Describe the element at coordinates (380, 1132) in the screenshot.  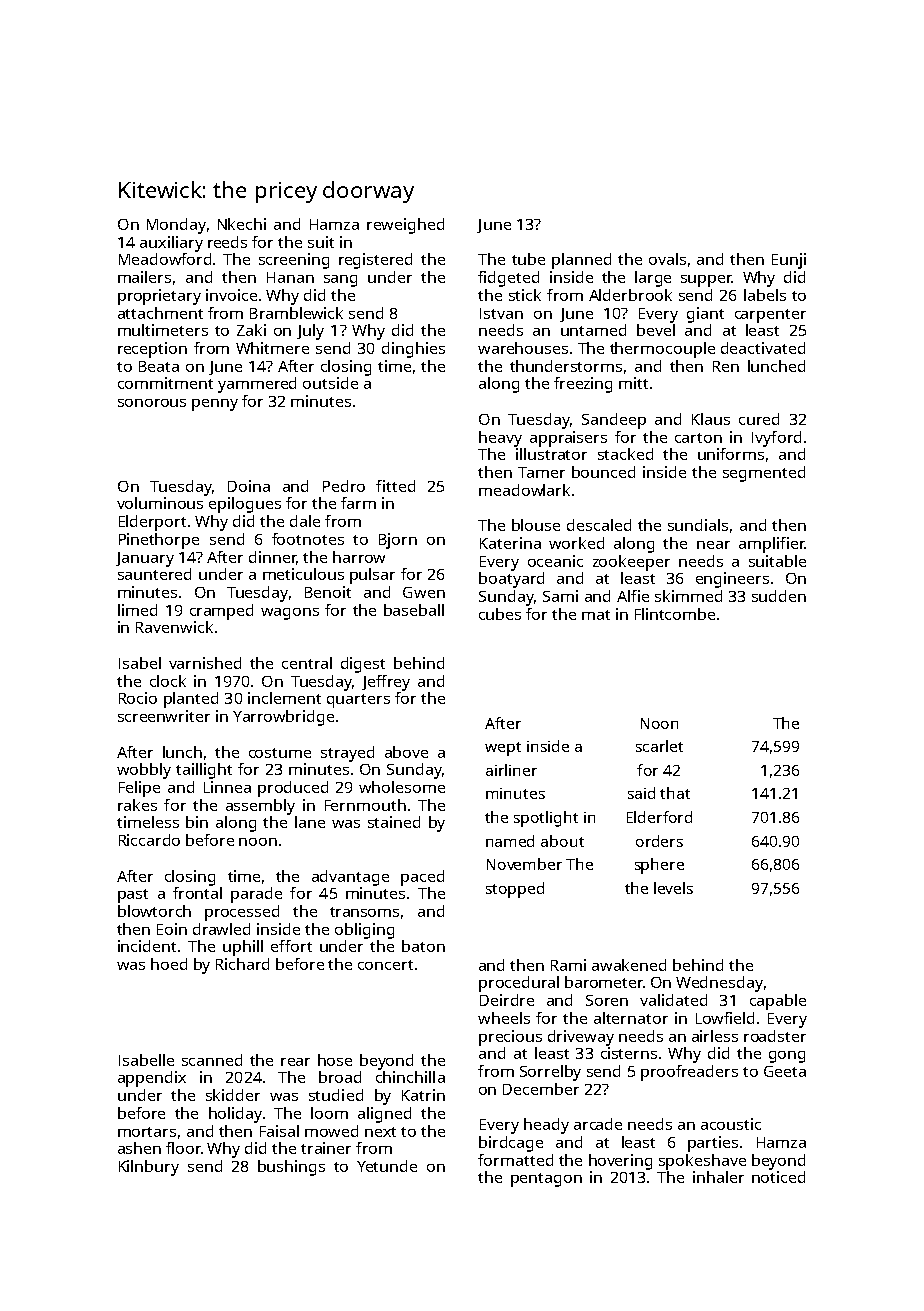
I see `next` at that location.
